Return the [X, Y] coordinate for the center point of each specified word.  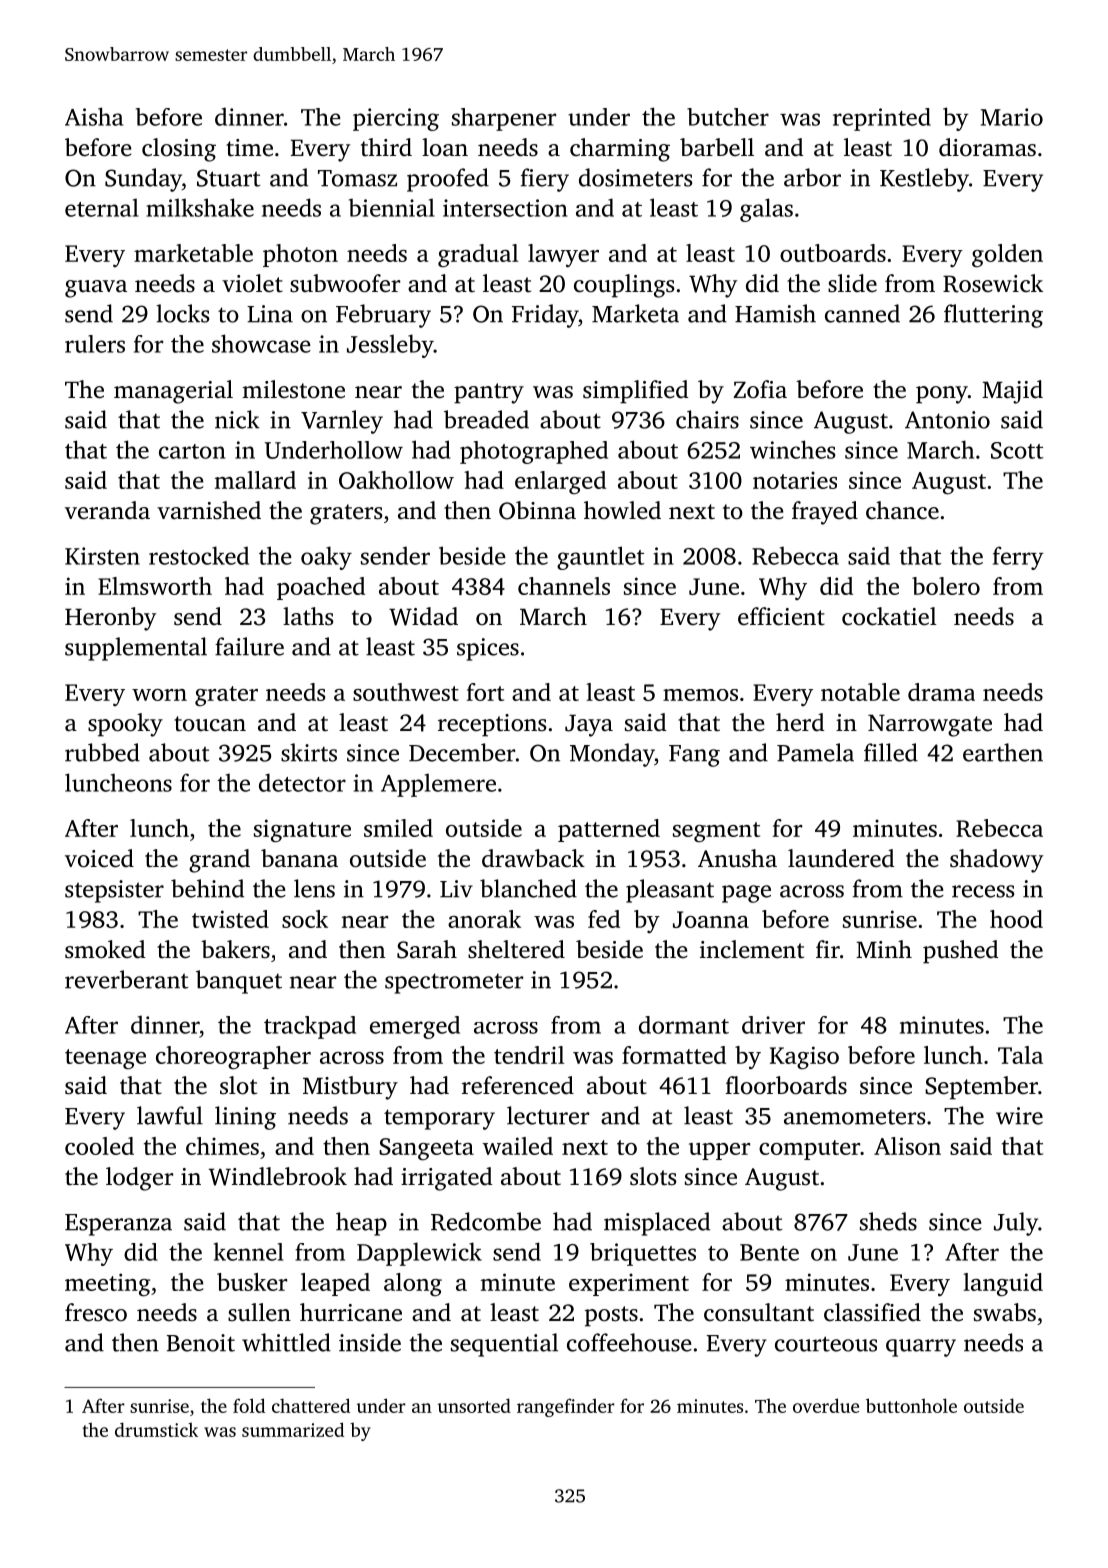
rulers [95, 344]
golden [1007, 256]
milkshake [200, 207]
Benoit [201, 1343]
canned [862, 313]
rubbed [102, 752]
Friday [545, 316]
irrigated [447, 1179]
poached [321, 588]
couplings [624, 286]
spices [488, 649]
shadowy [996, 861]
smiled [398, 828]
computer [809, 1150]
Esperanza [118, 1225]
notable [860, 692]
